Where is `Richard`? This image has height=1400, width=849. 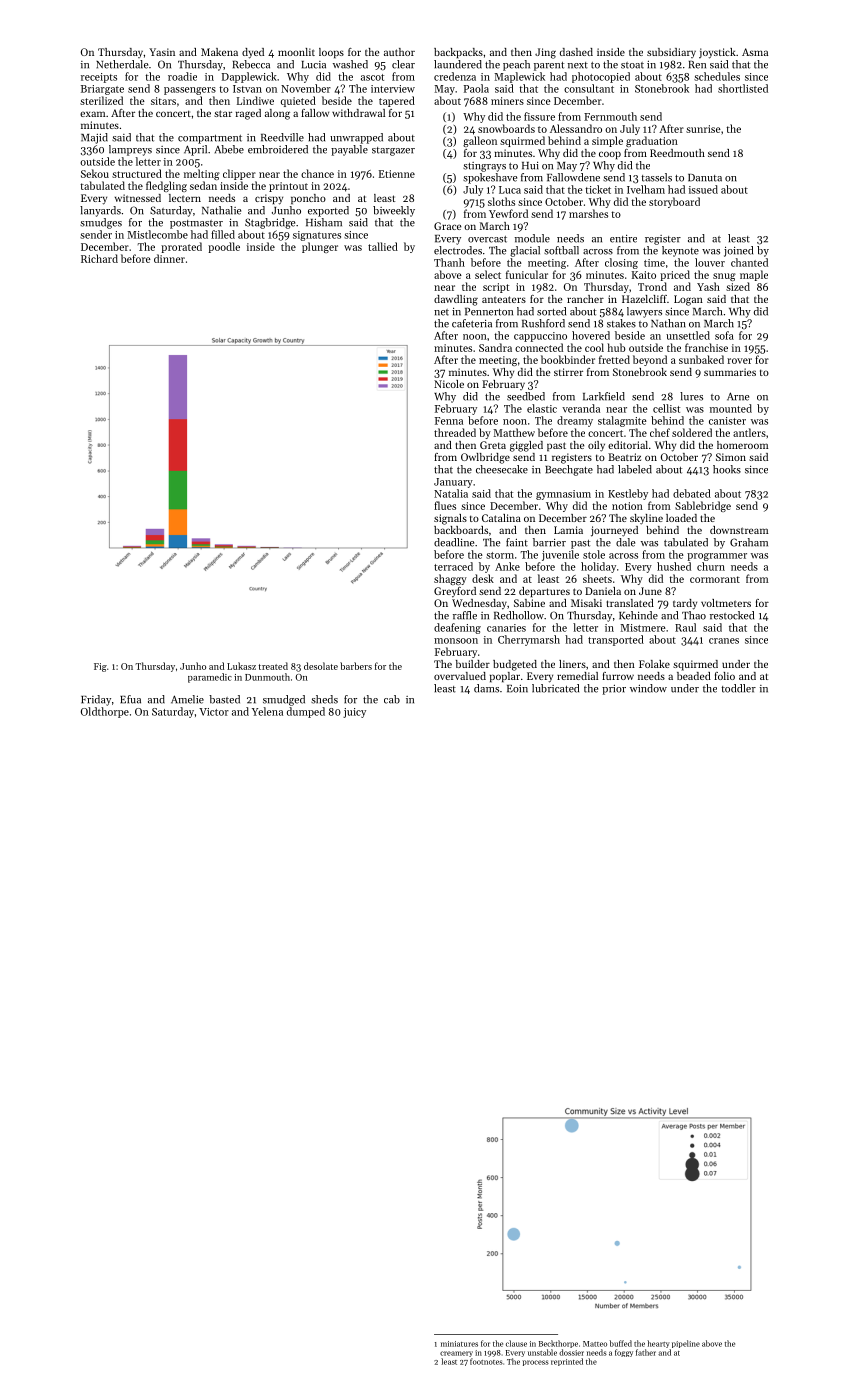
Richard is located at coordinates (99, 258).
